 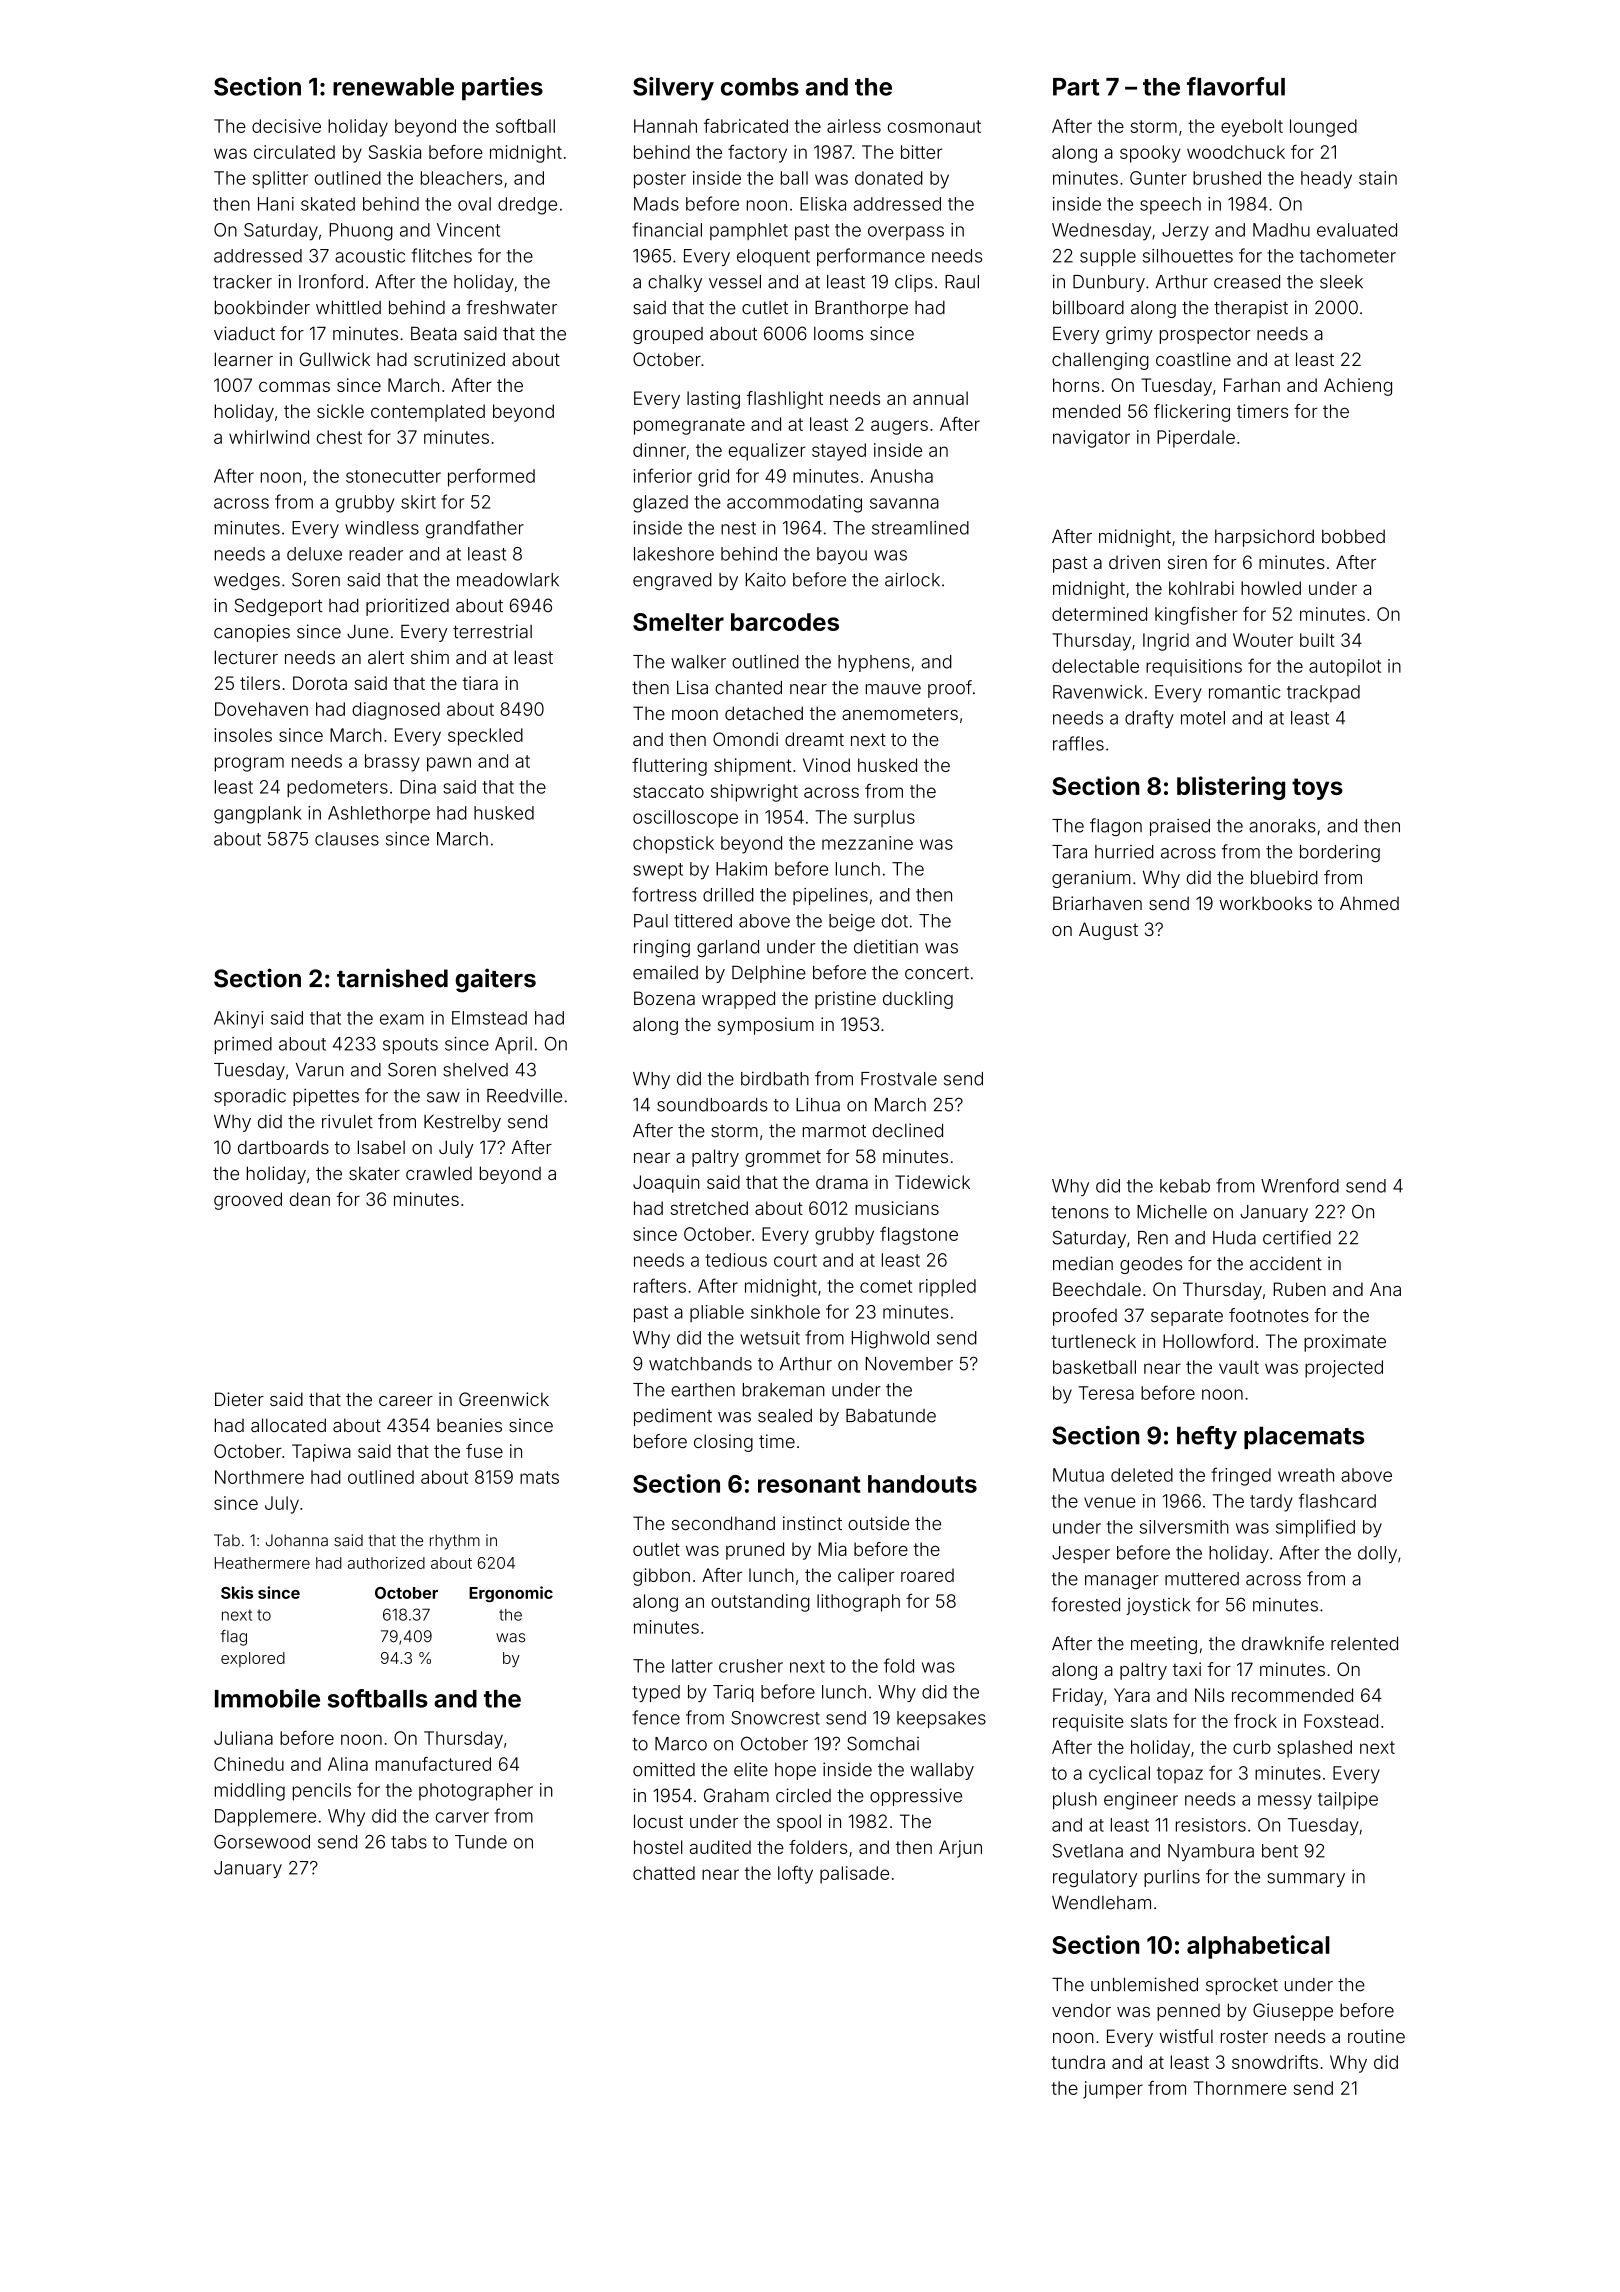 I want to click on performance, so click(x=871, y=257).
